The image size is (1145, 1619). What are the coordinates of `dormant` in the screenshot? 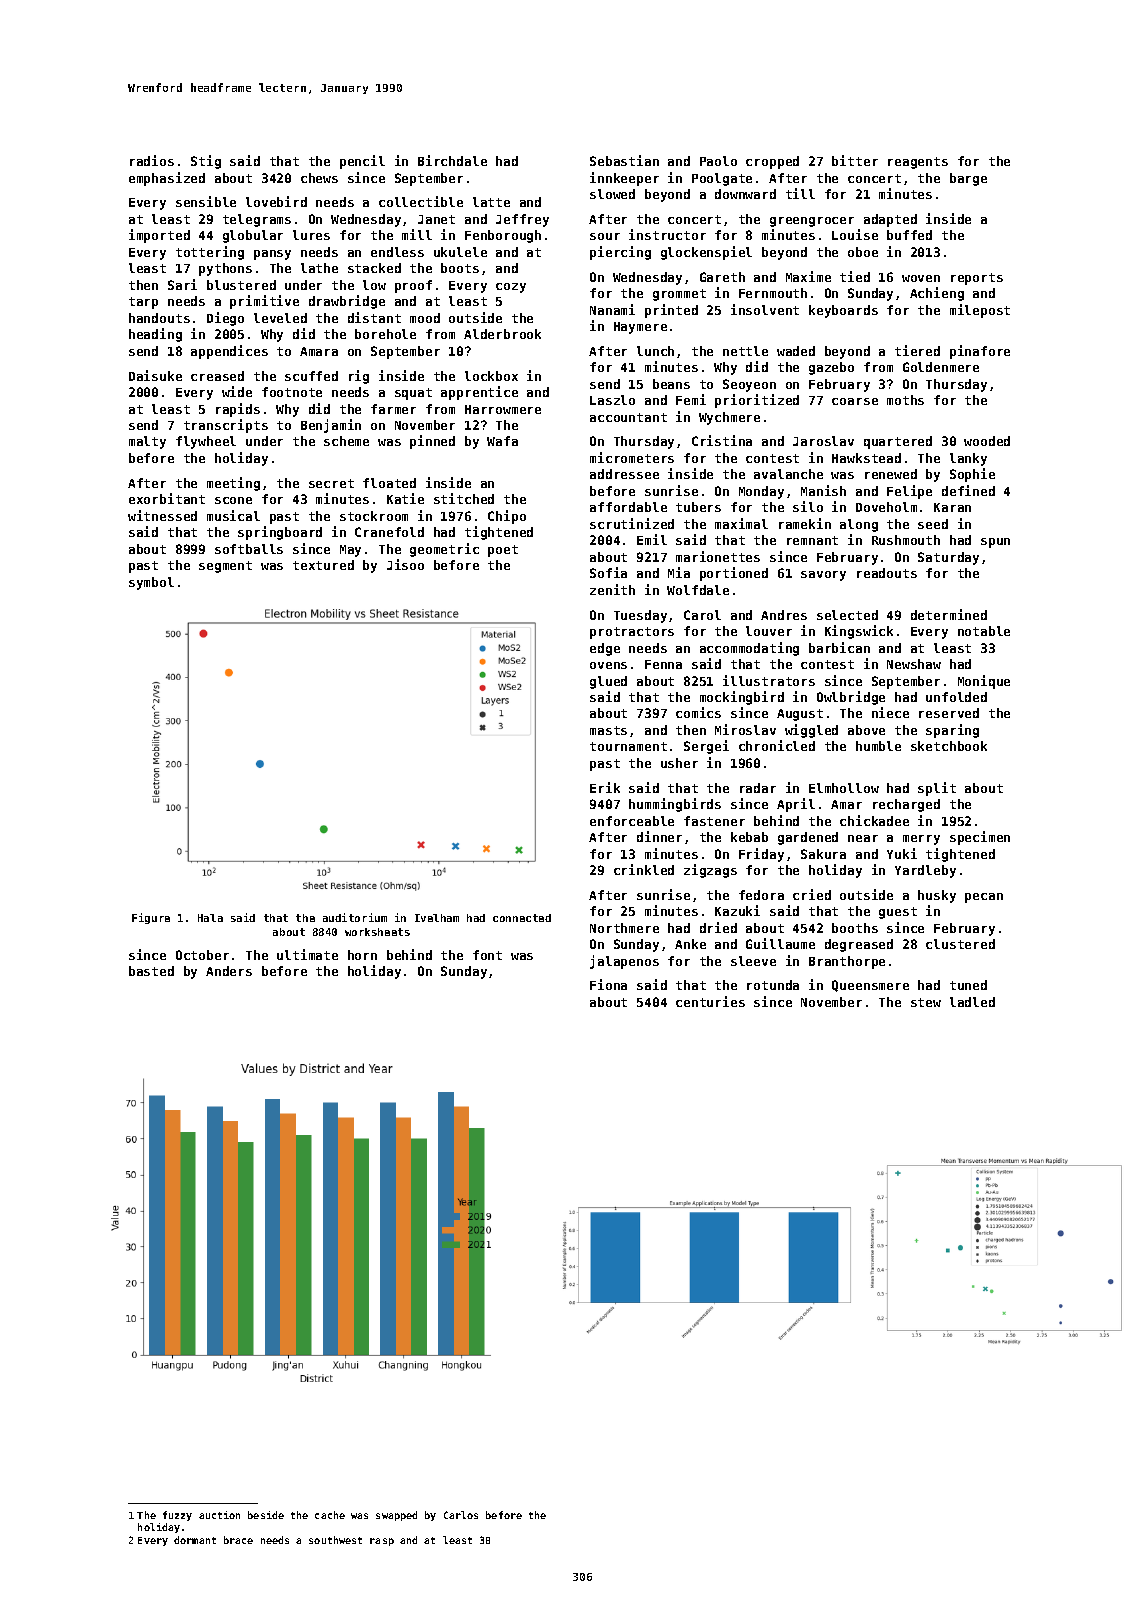 It's located at (195, 1540).
